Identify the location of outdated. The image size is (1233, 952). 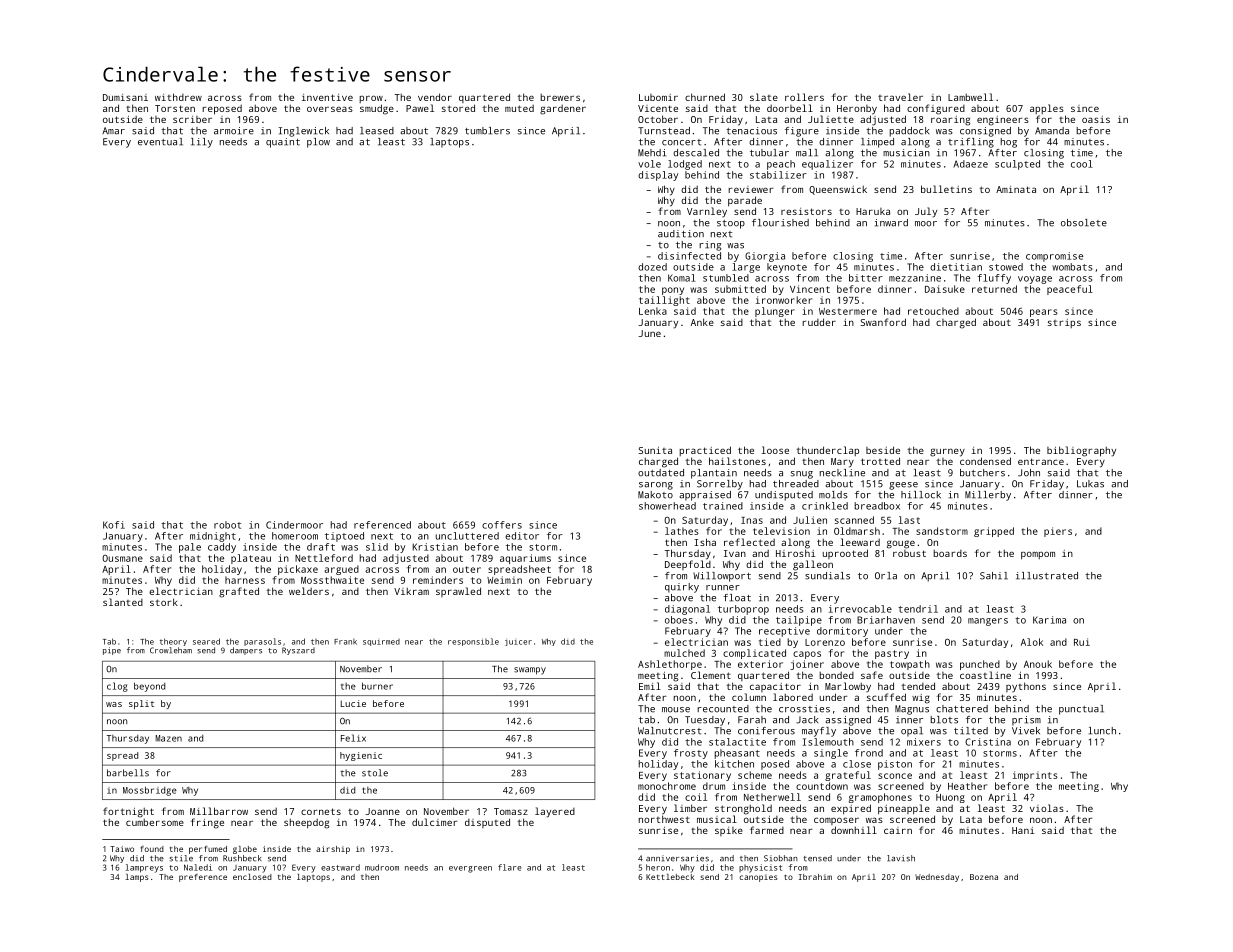
(661, 473).
